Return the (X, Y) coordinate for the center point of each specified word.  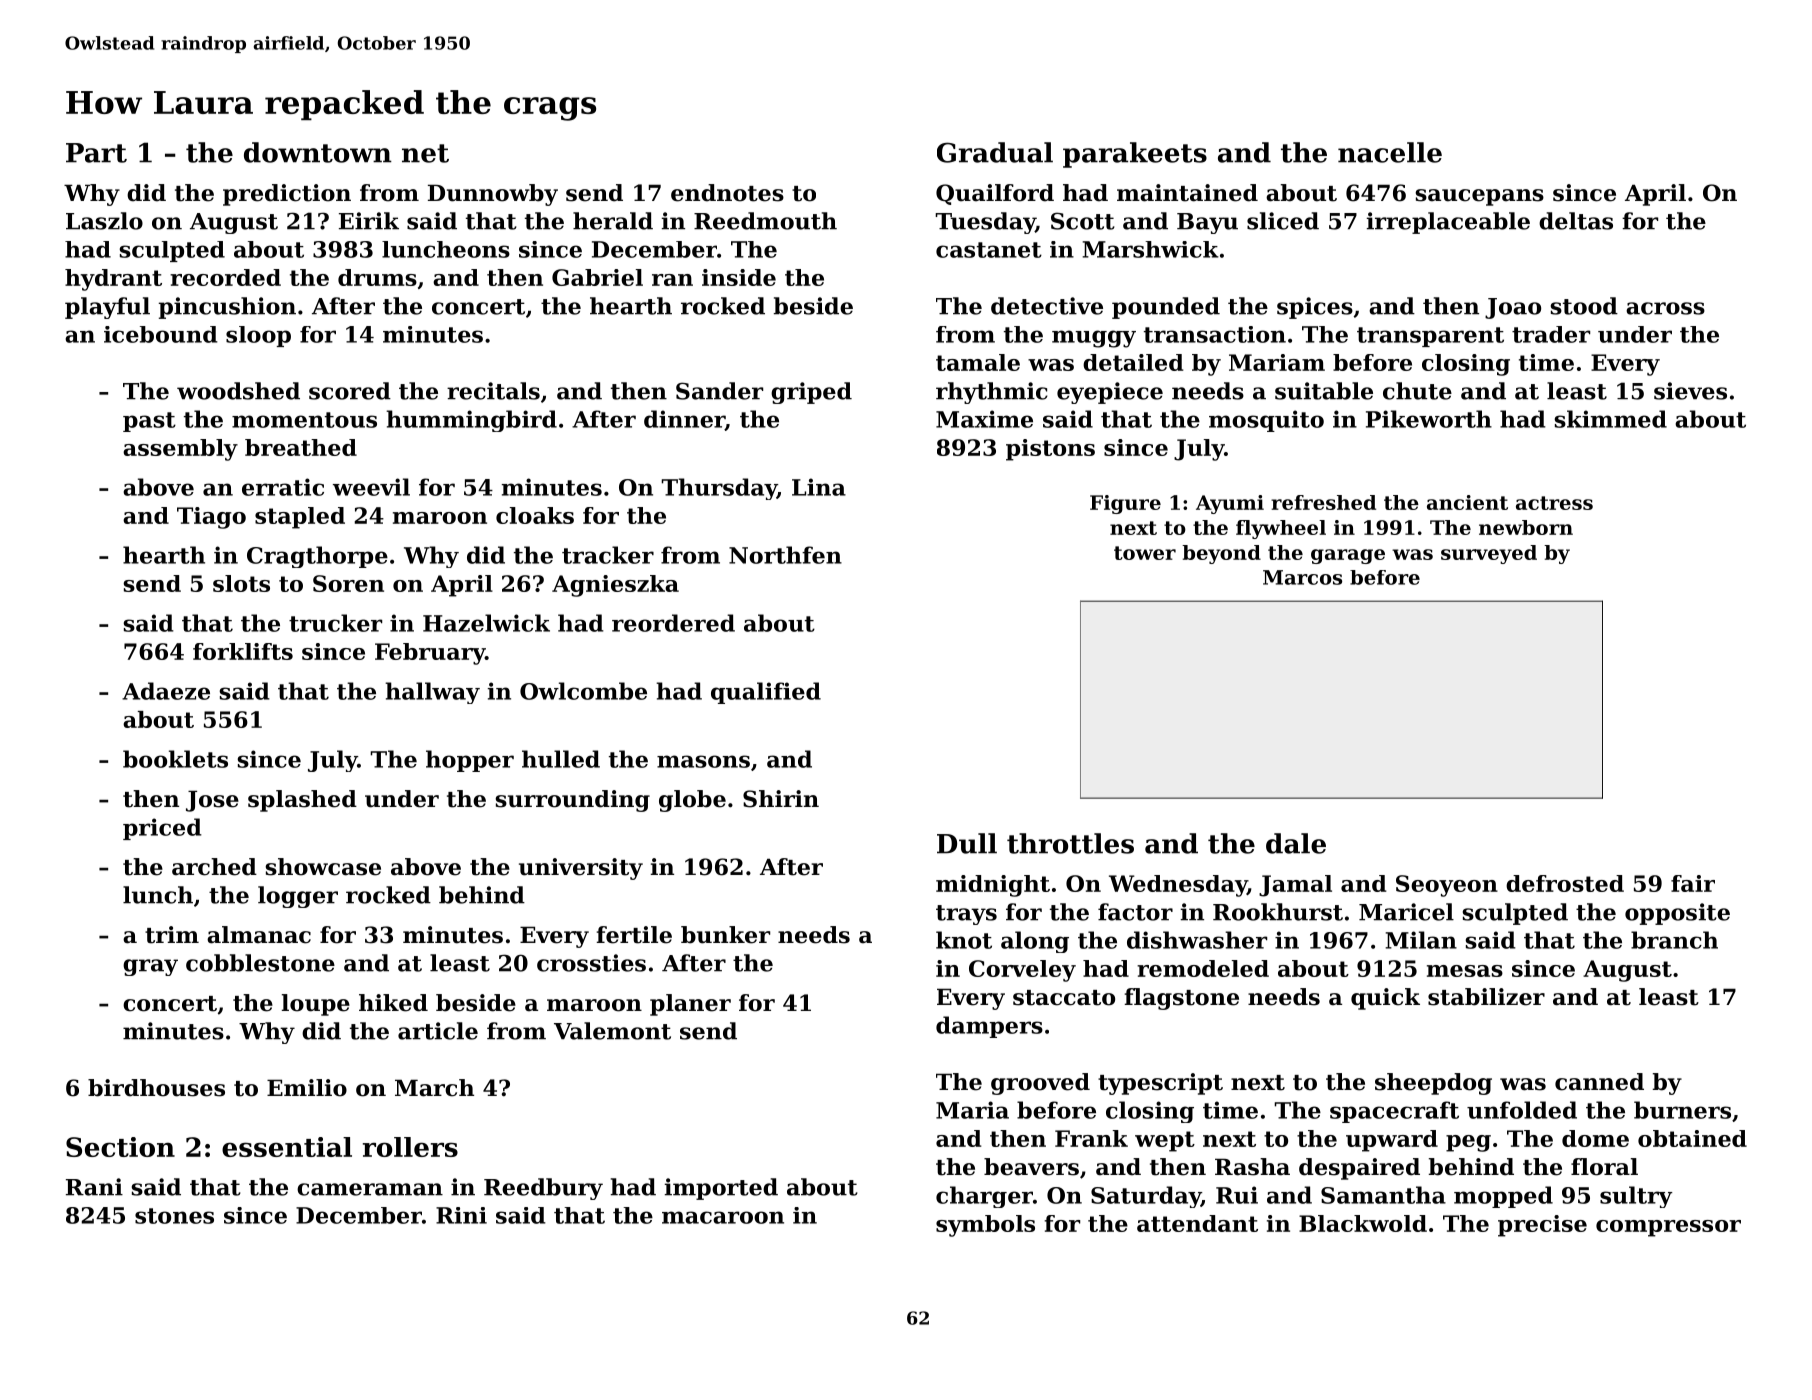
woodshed (238, 391)
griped (811, 393)
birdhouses (156, 1088)
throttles (1070, 843)
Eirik (369, 221)
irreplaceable (1448, 223)
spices (1315, 308)
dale (1296, 843)
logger (298, 897)
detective (1047, 306)
